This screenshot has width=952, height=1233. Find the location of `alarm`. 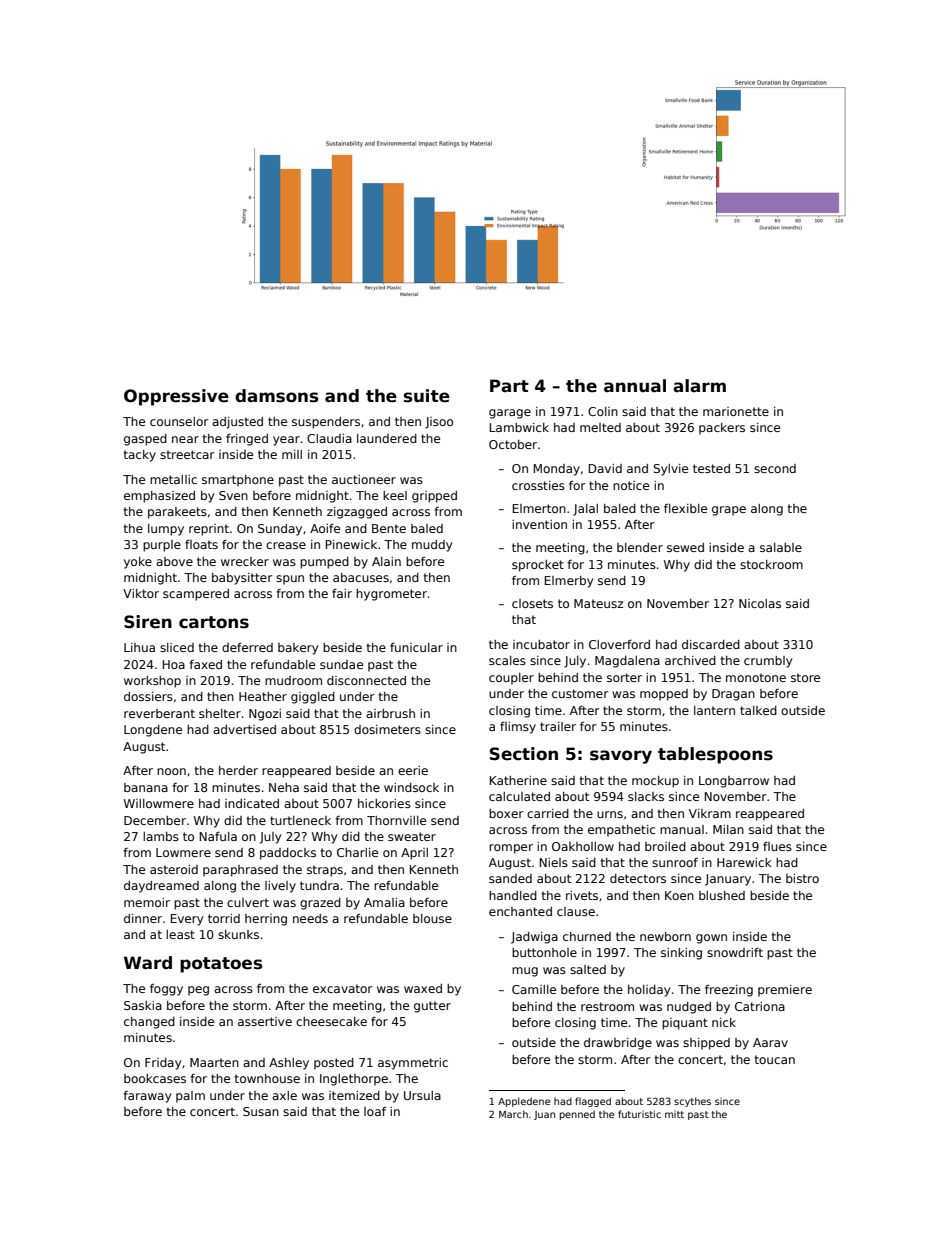

alarm is located at coordinates (699, 385).
